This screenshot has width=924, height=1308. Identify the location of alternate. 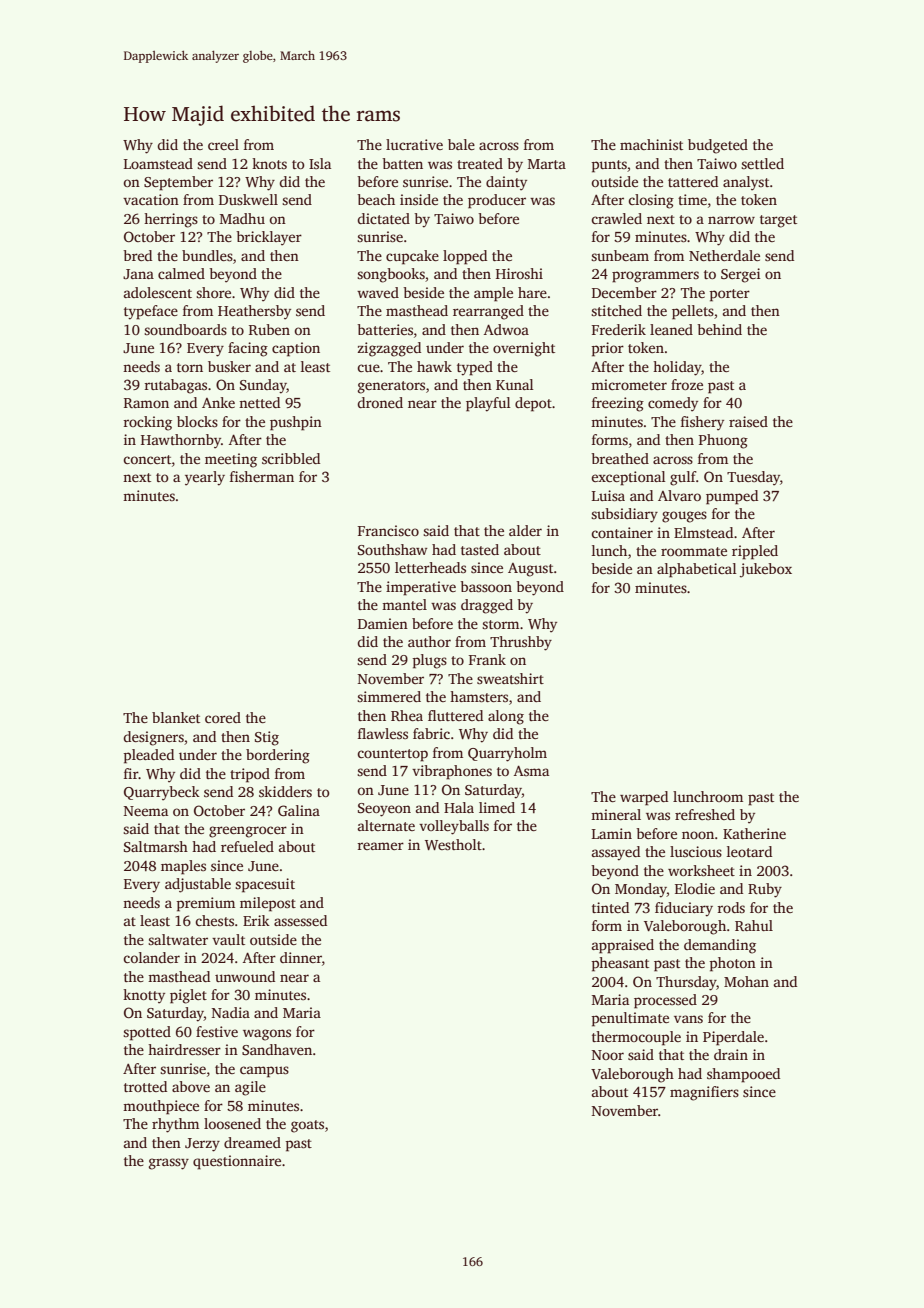
(386, 825).
